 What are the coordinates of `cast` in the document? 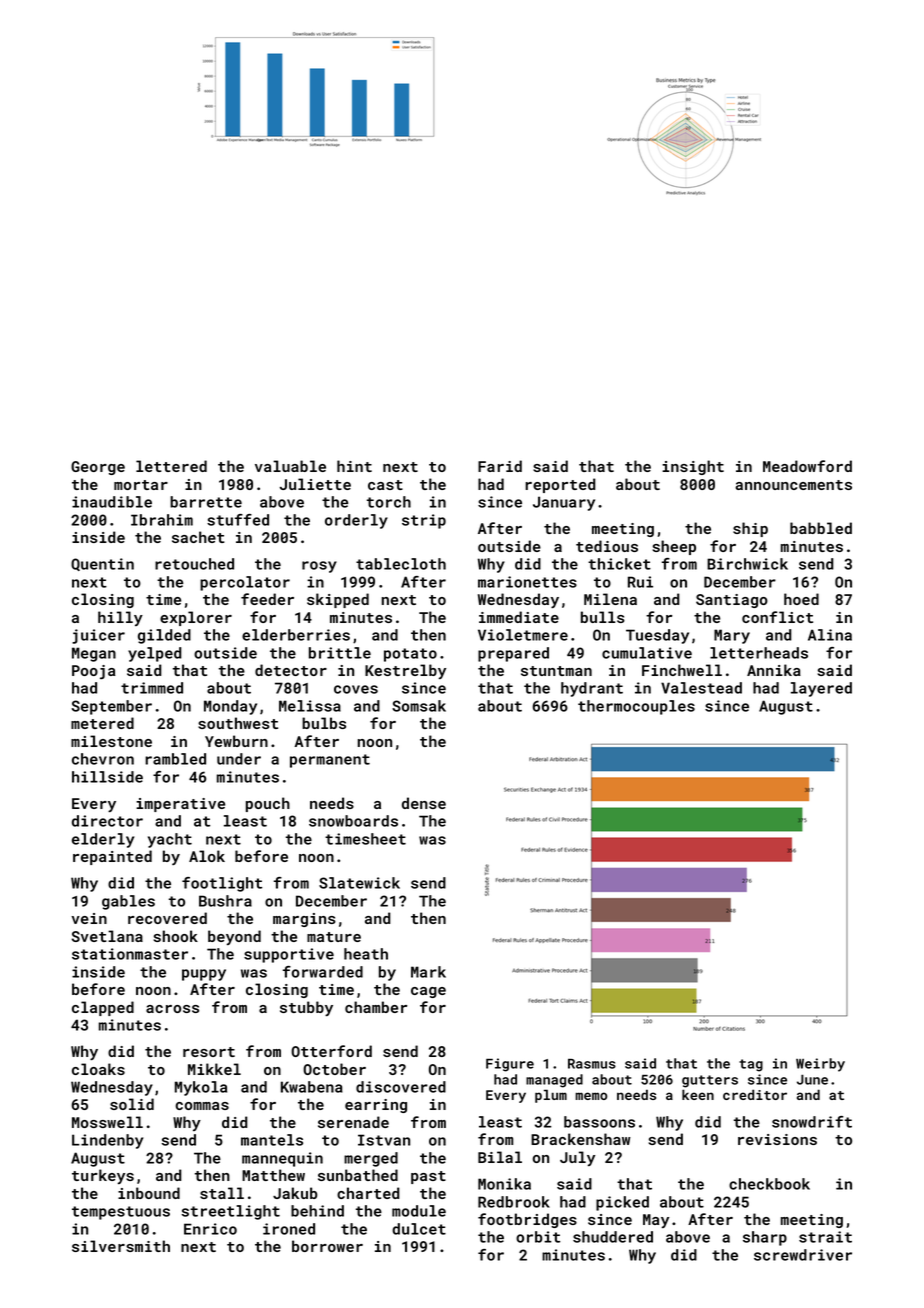 It's located at (385, 485).
